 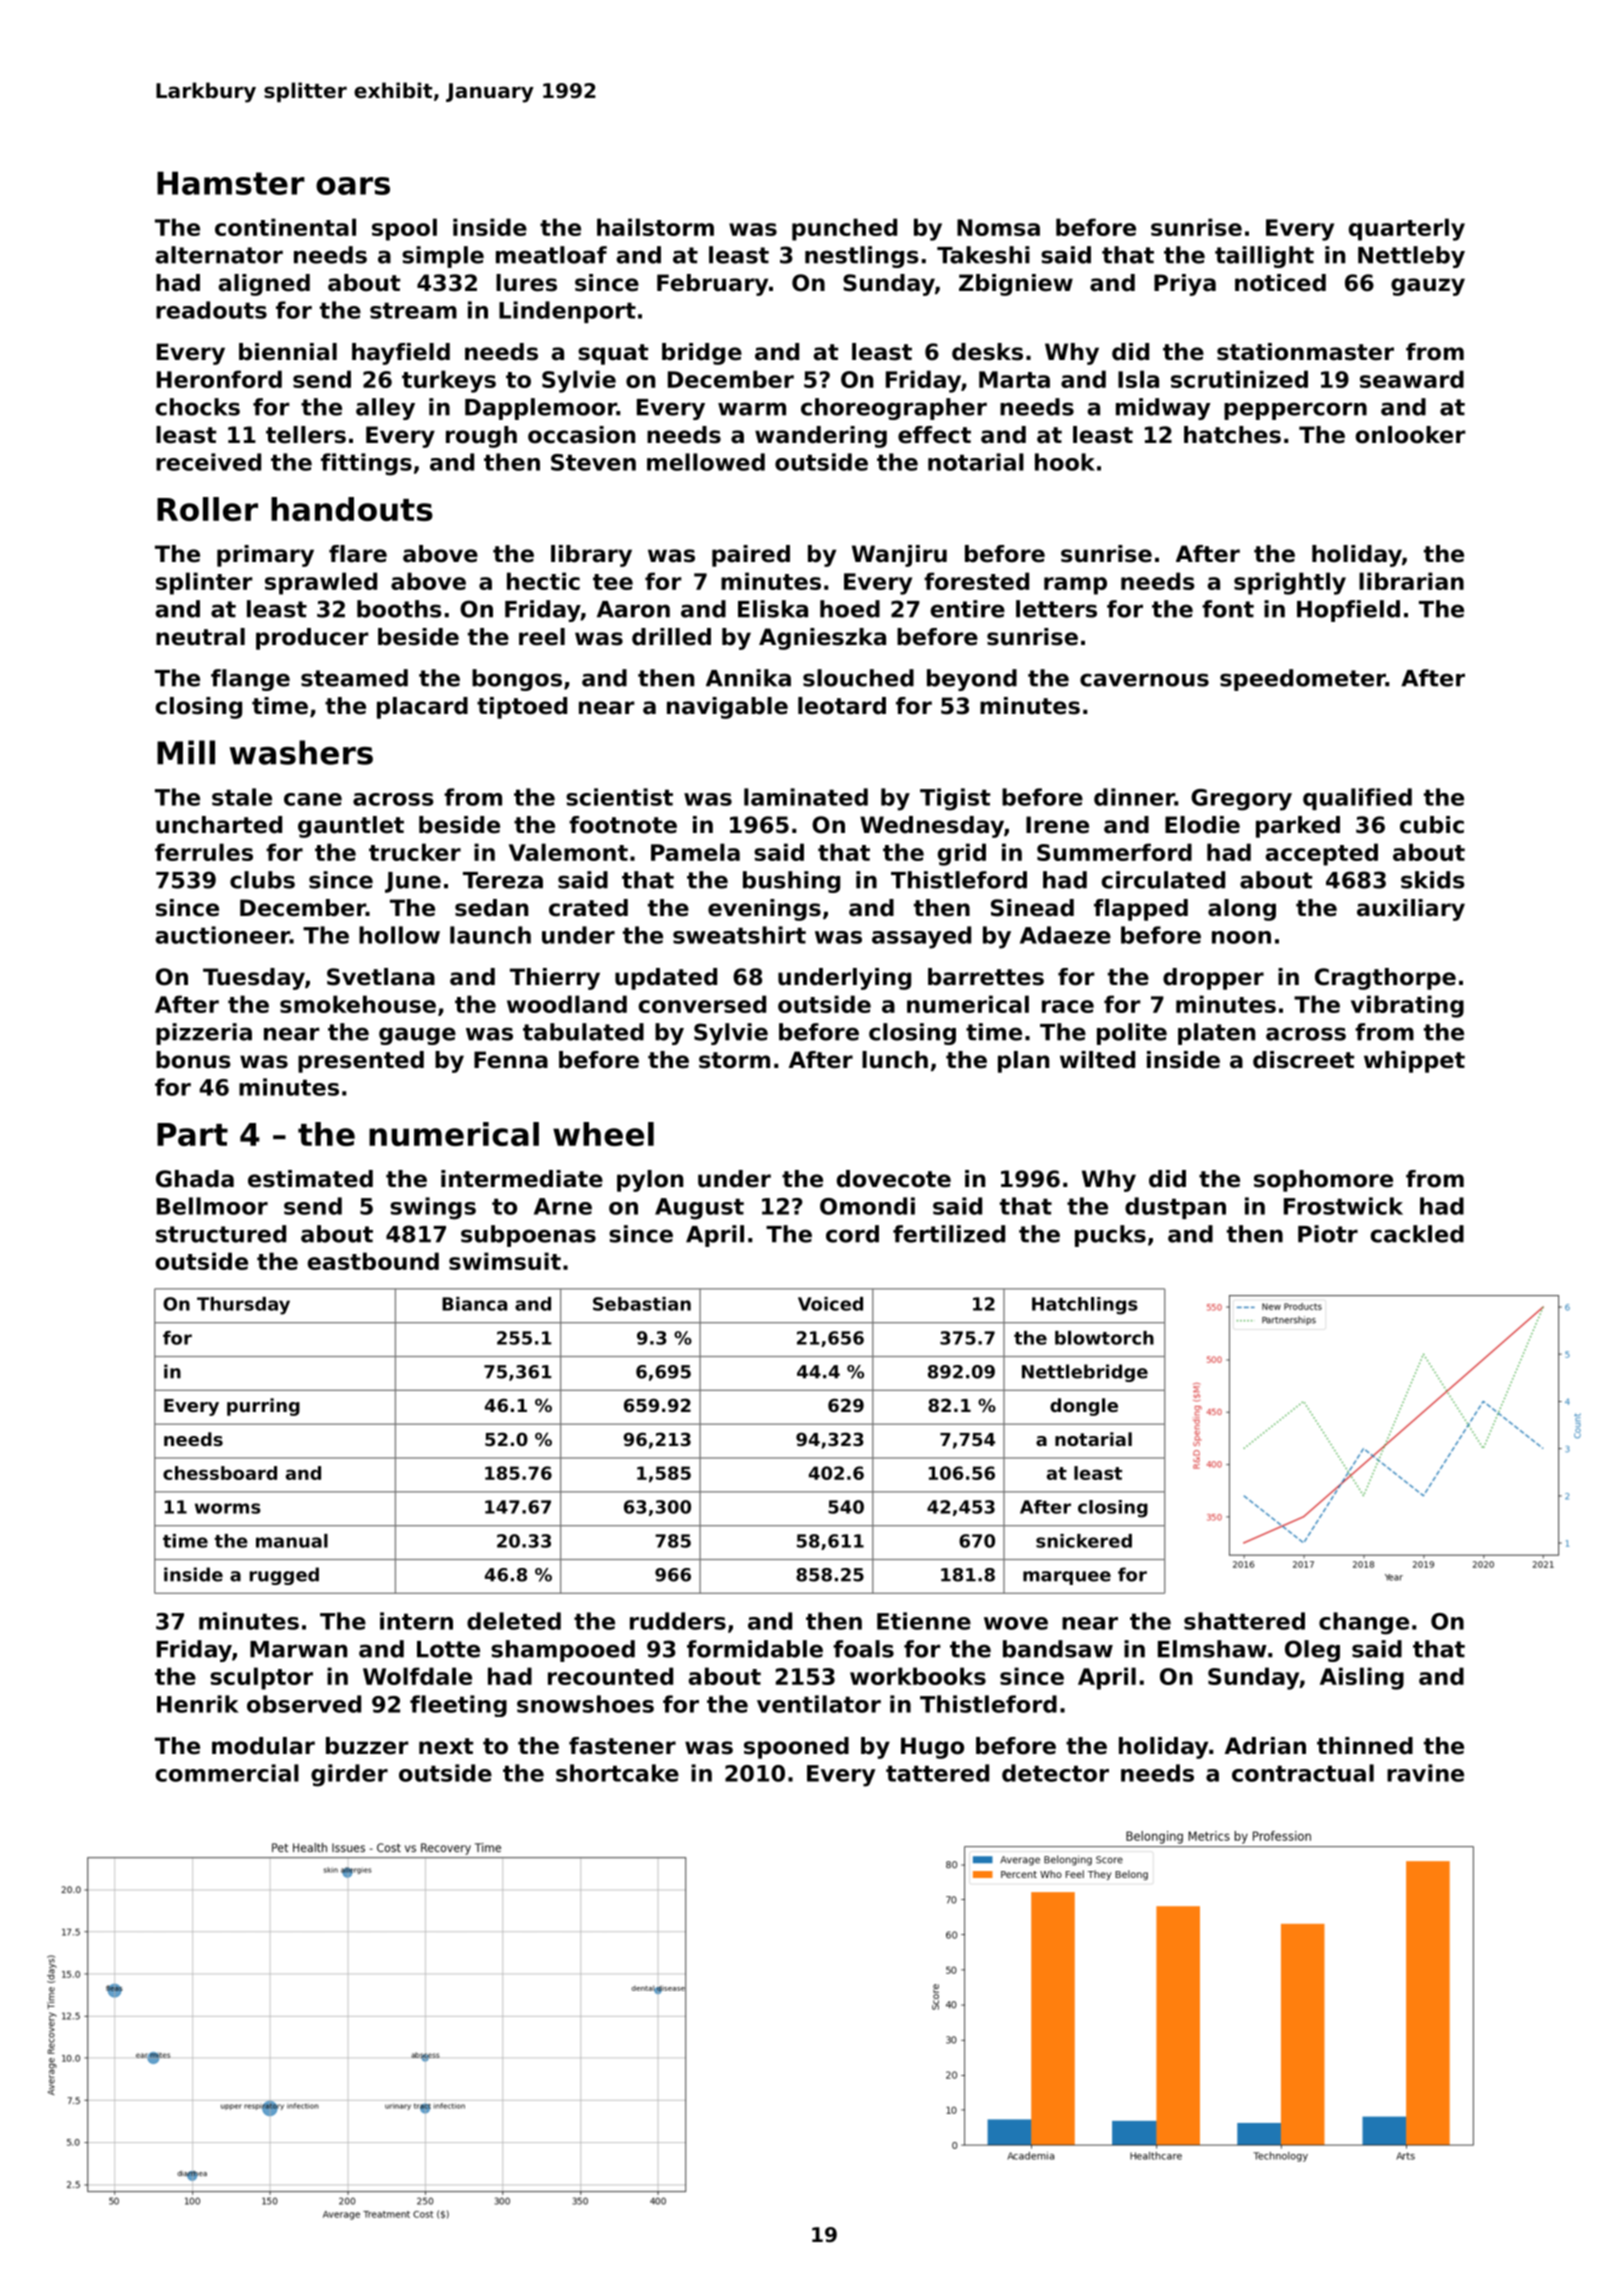 What do you see at coordinates (200, 637) in the screenshot?
I see `neutral` at bounding box center [200, 637].
